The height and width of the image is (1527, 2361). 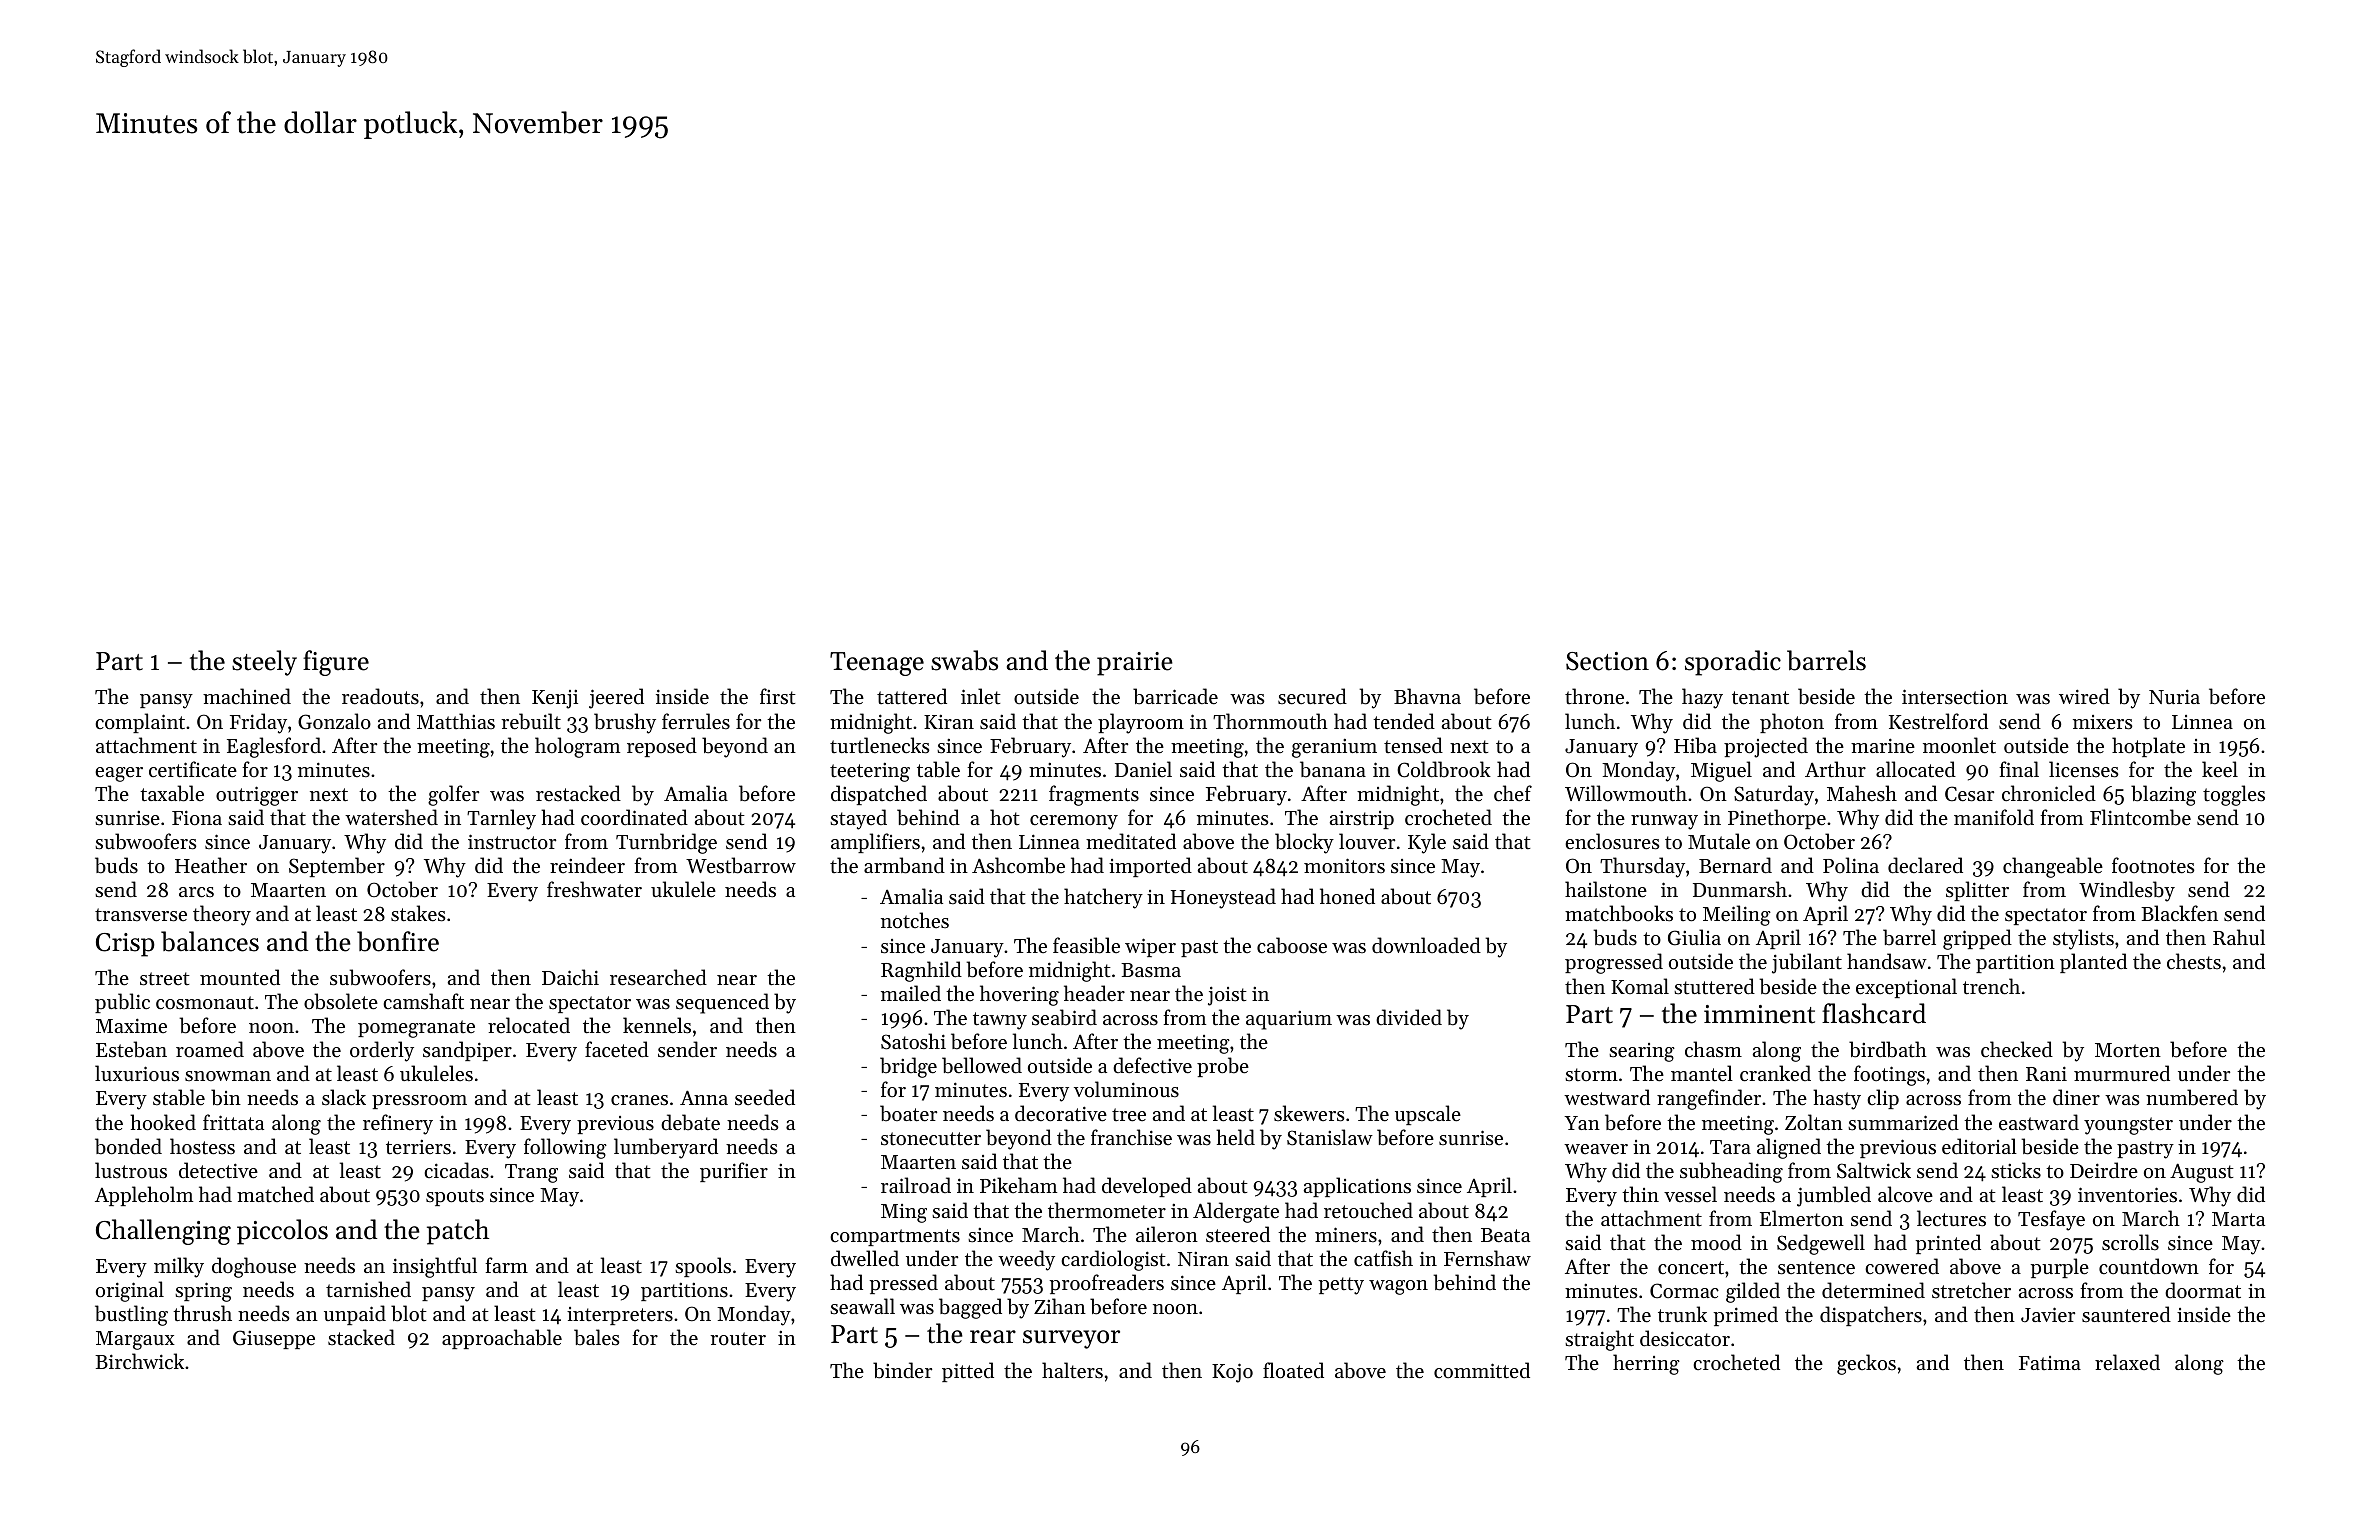 I want to click on downloaded, so click(x=1426, y=945).
